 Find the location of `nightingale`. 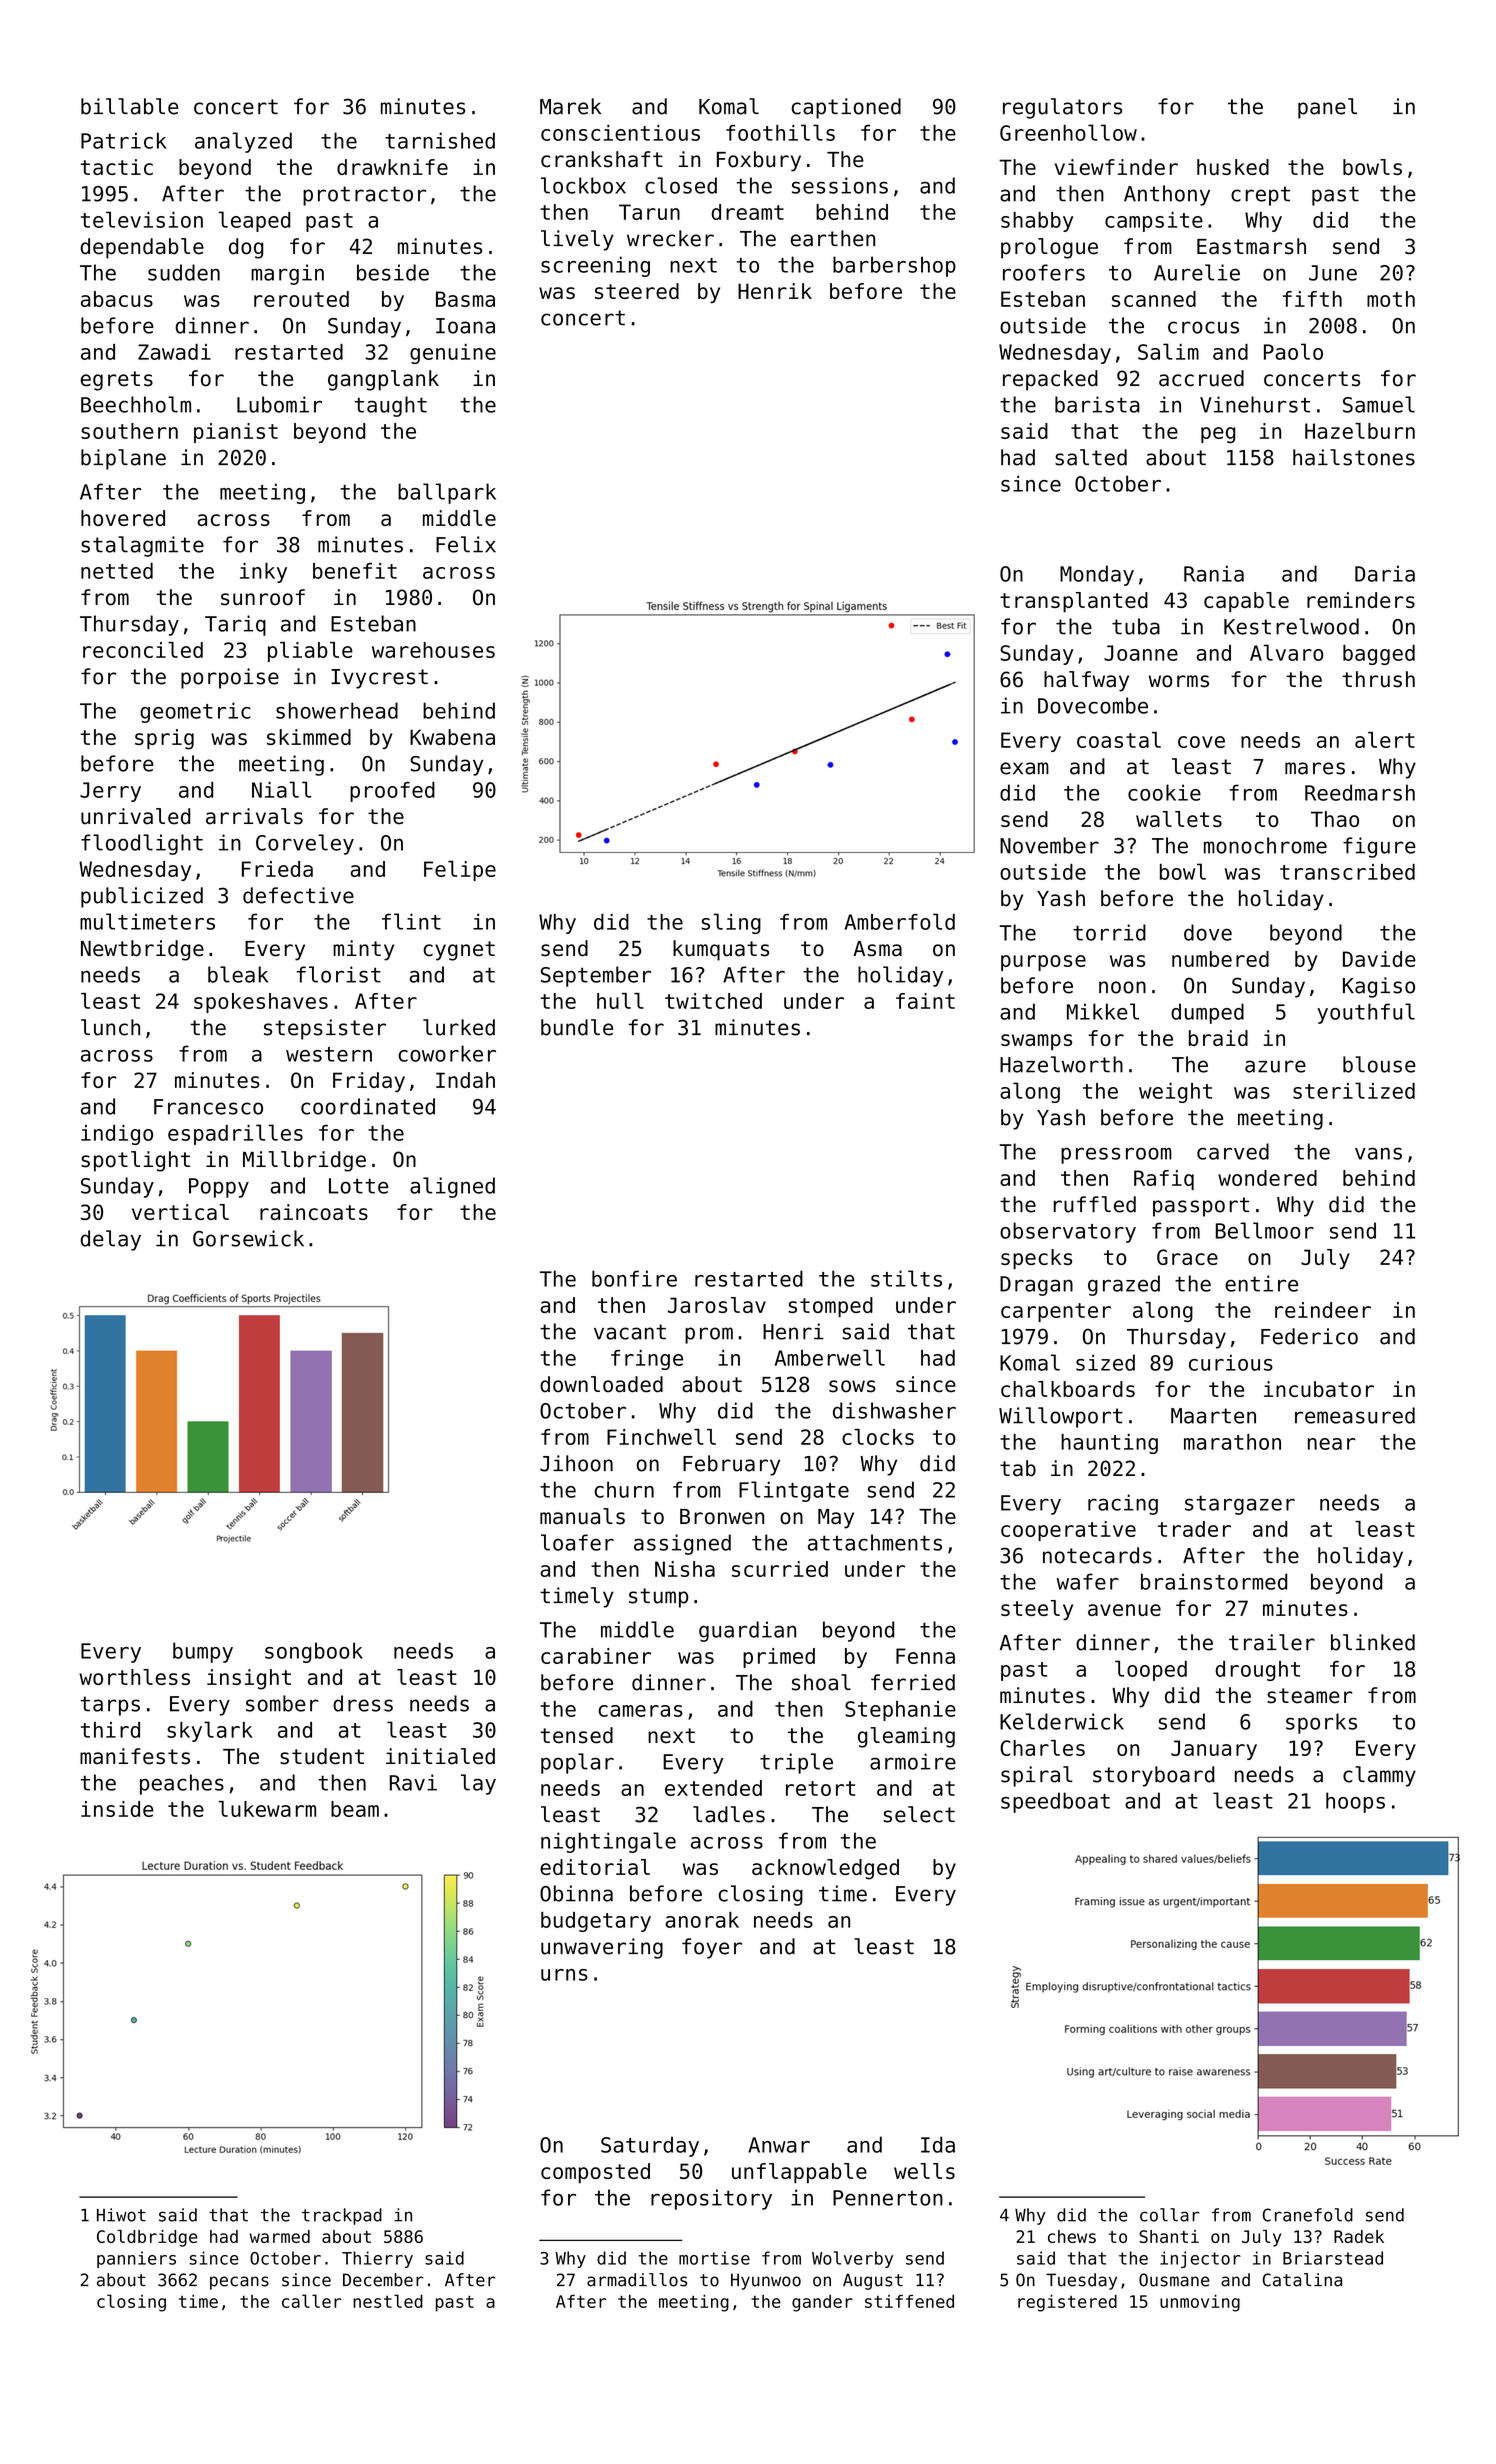

nightingale is located at coordinates (608, 1842).
